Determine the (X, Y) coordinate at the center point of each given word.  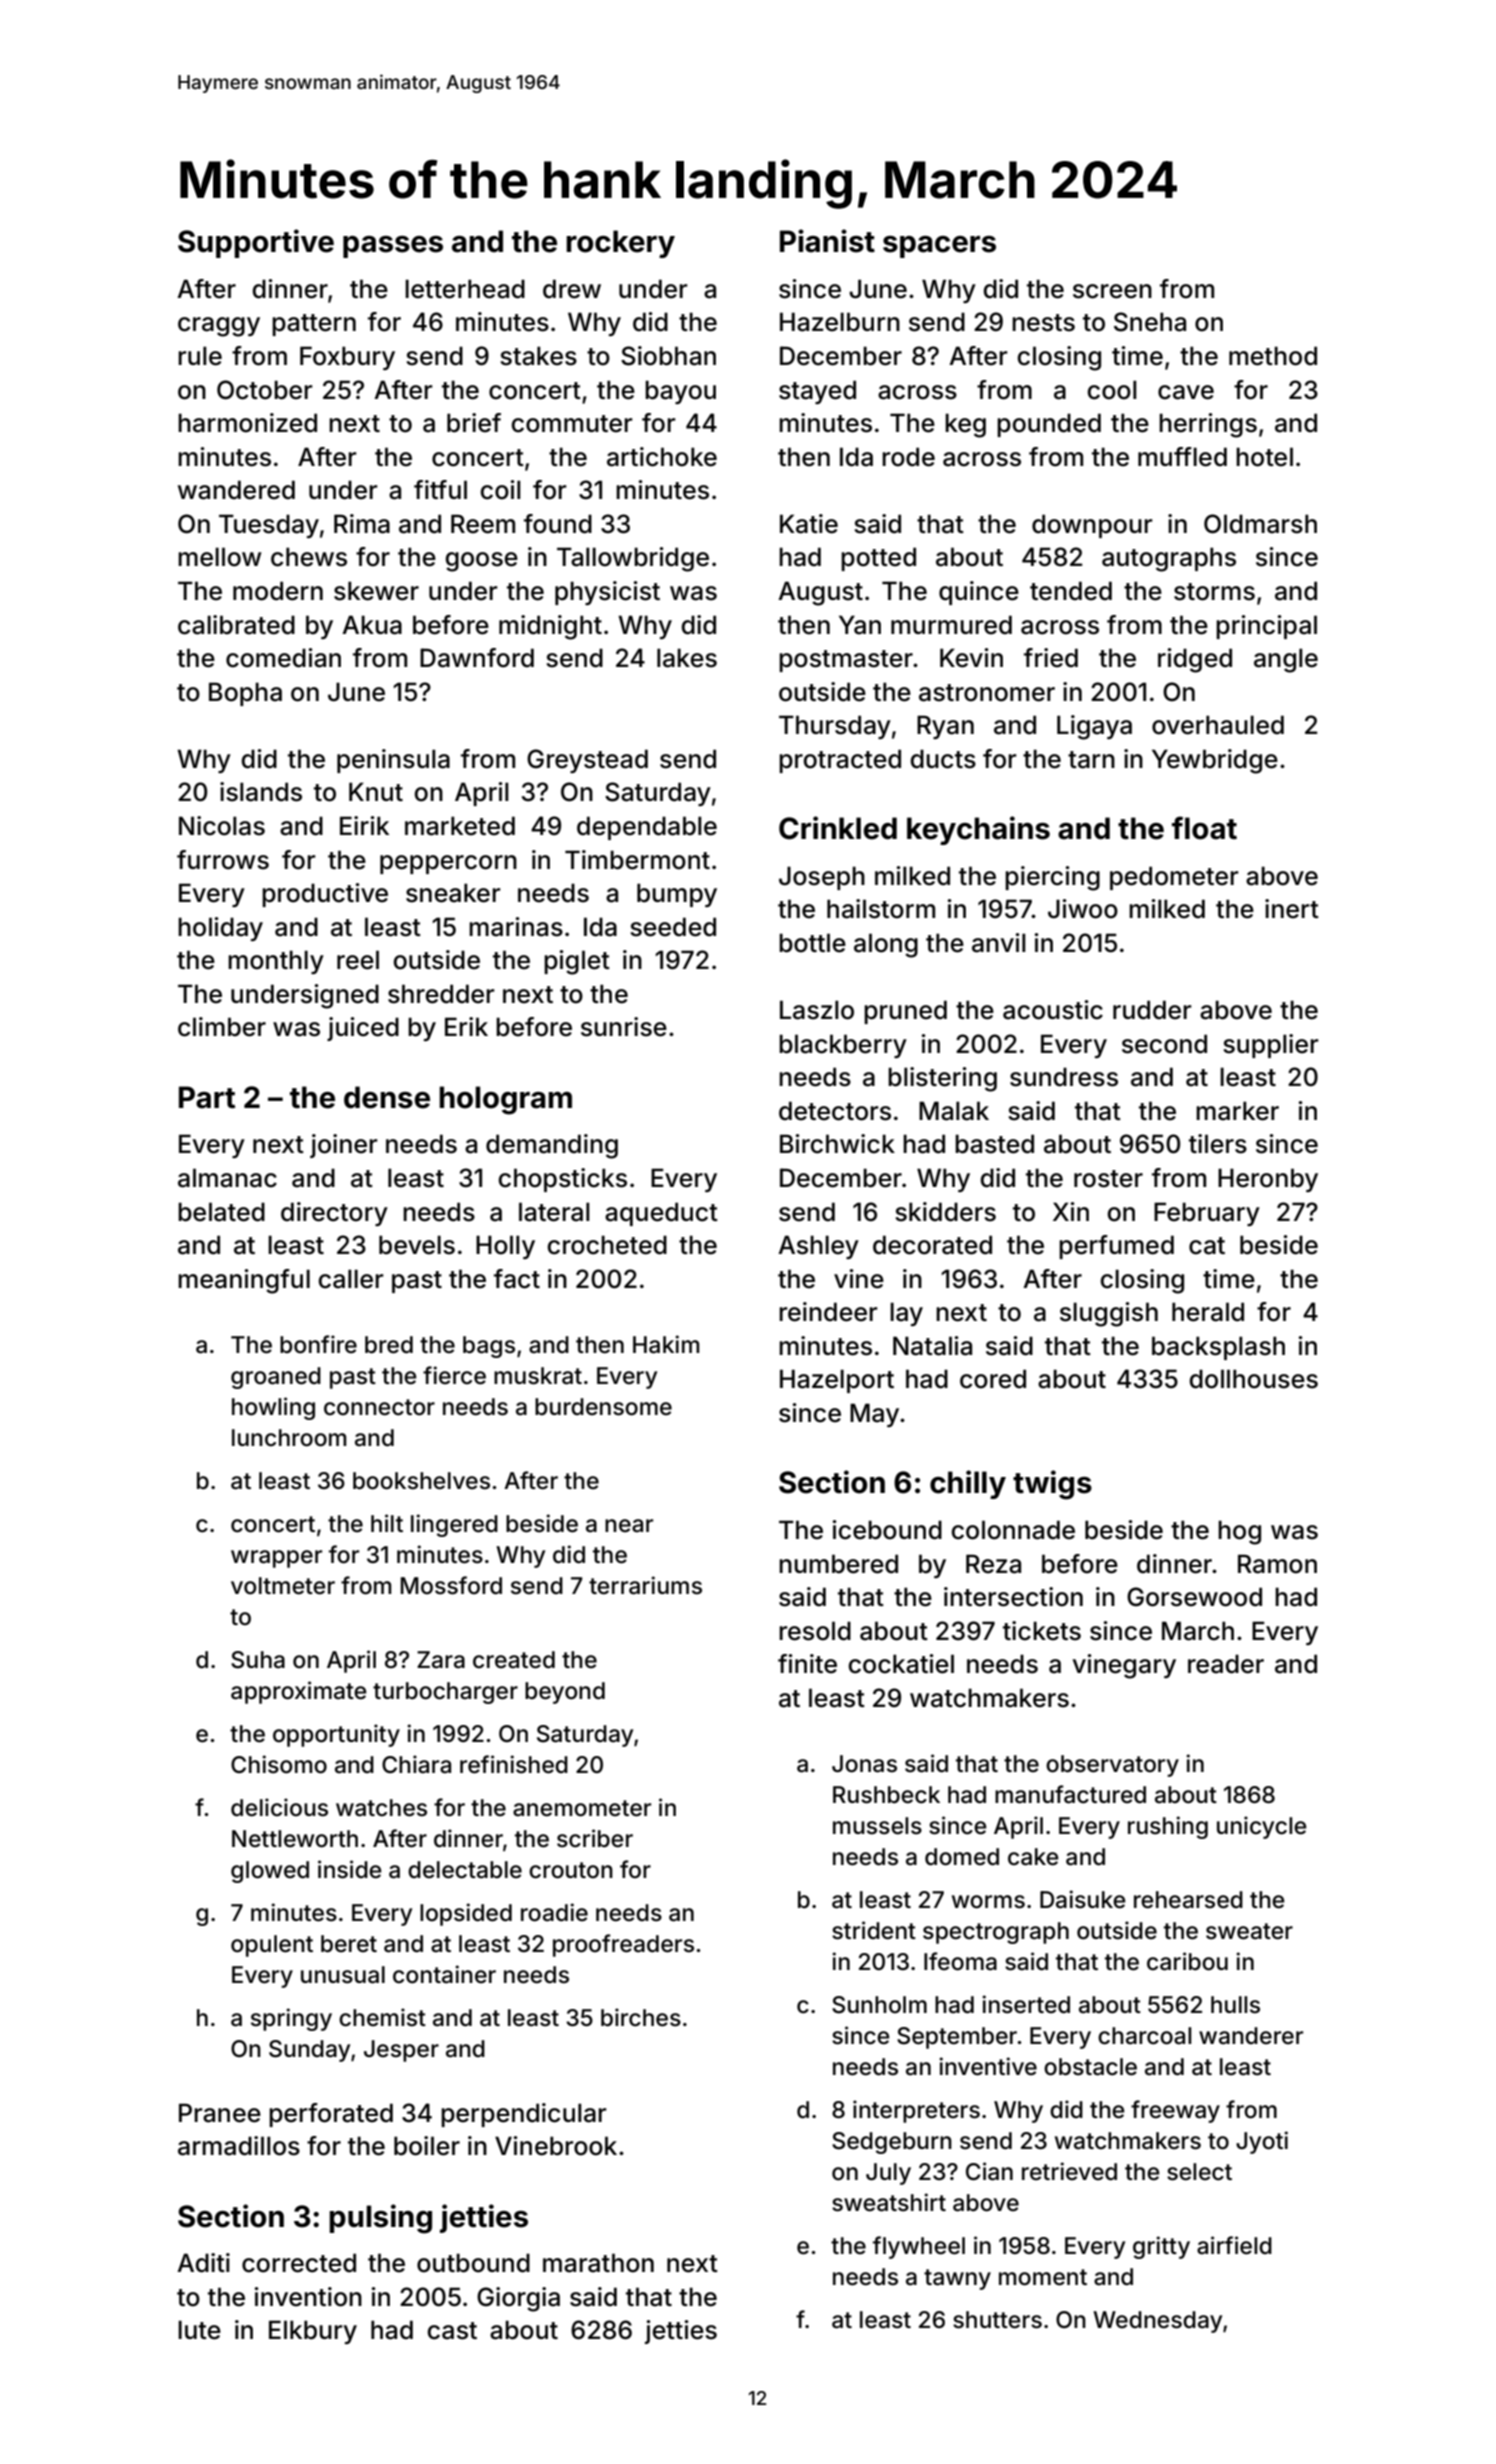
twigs (1052, 1485)
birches (641, 2017)
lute (199, 2330)
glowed (270, 1872)
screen (1112, 291)
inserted (1026, 2004)
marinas (516, 927)
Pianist (827, 241)
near (629, 1526)
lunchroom (289, 1438)
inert (1292, 909)
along (886, 945)
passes (393, 247)
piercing (1052, 878)
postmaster (846, 661)
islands (261, 792)
